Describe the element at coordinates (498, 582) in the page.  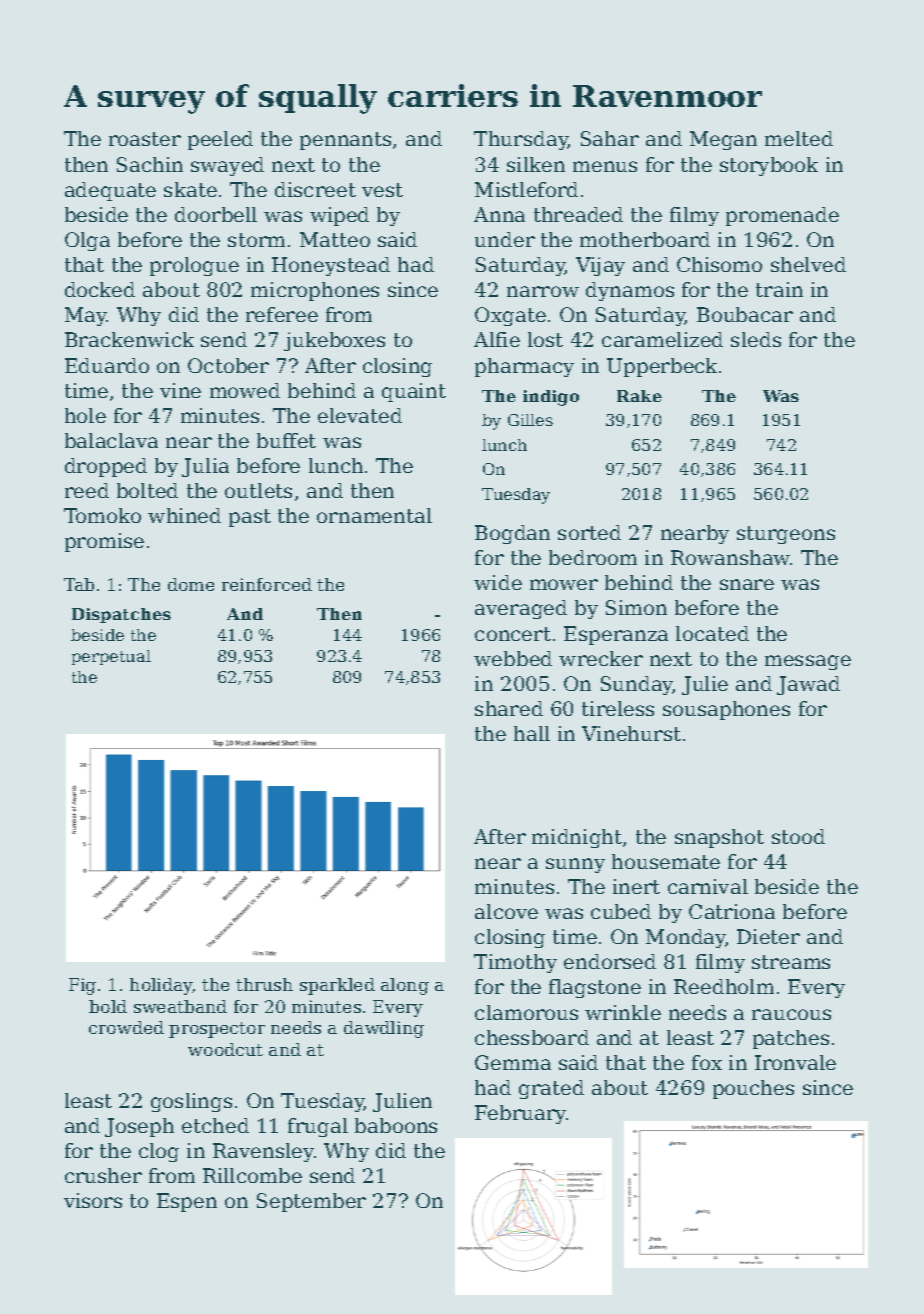
I see `wide` at that location.
